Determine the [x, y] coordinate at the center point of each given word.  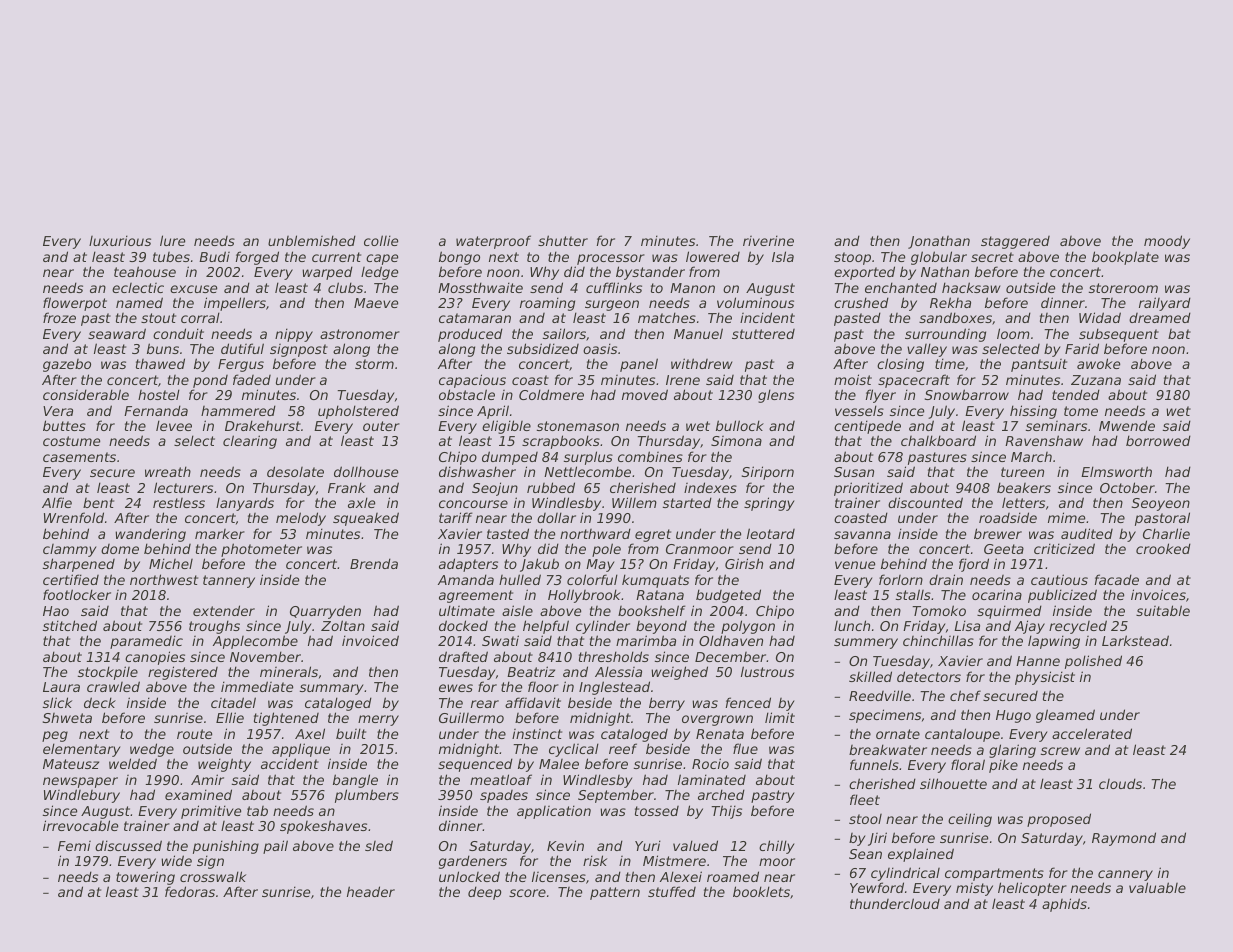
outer [381, 426]
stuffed [672, 891]
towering [145, 878]
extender [224, 610]
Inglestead [614, 688]
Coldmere [551, 394]
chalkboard [938, 440]
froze [59, 317]
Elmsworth [1116, 471]
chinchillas [938, 640]
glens [776, 396]
